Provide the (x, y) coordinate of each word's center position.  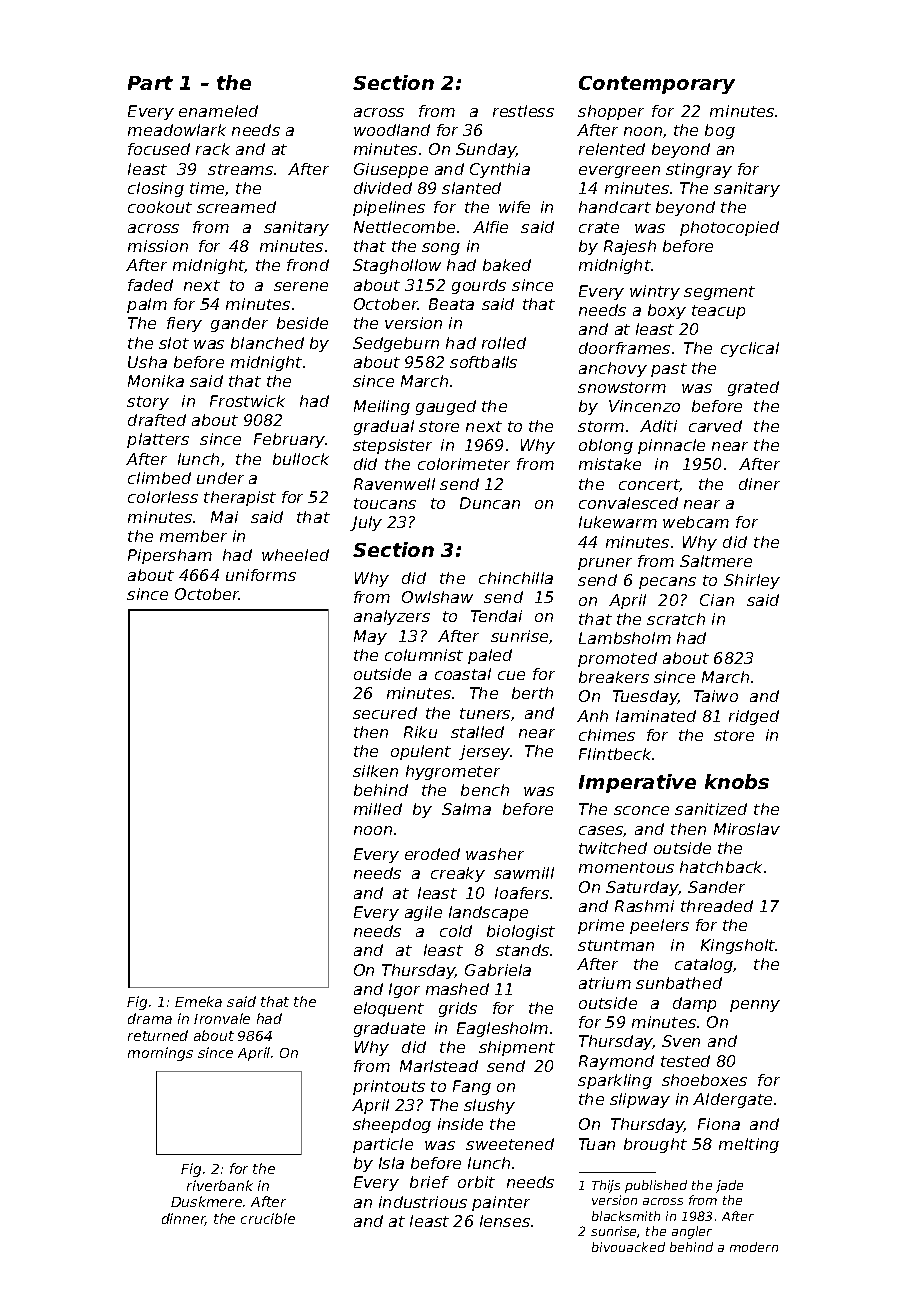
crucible (268, 1218)
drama (150, 1018)
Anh (592, 716)
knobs (737, 781)
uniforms (261, 575)
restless (523, 111)
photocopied (729, 228)
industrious (423, 1202)
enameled (218, 111)
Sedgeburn (396, 344)
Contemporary (657, 85)
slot (174, 343)
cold (456, 931)
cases (601, 831)
